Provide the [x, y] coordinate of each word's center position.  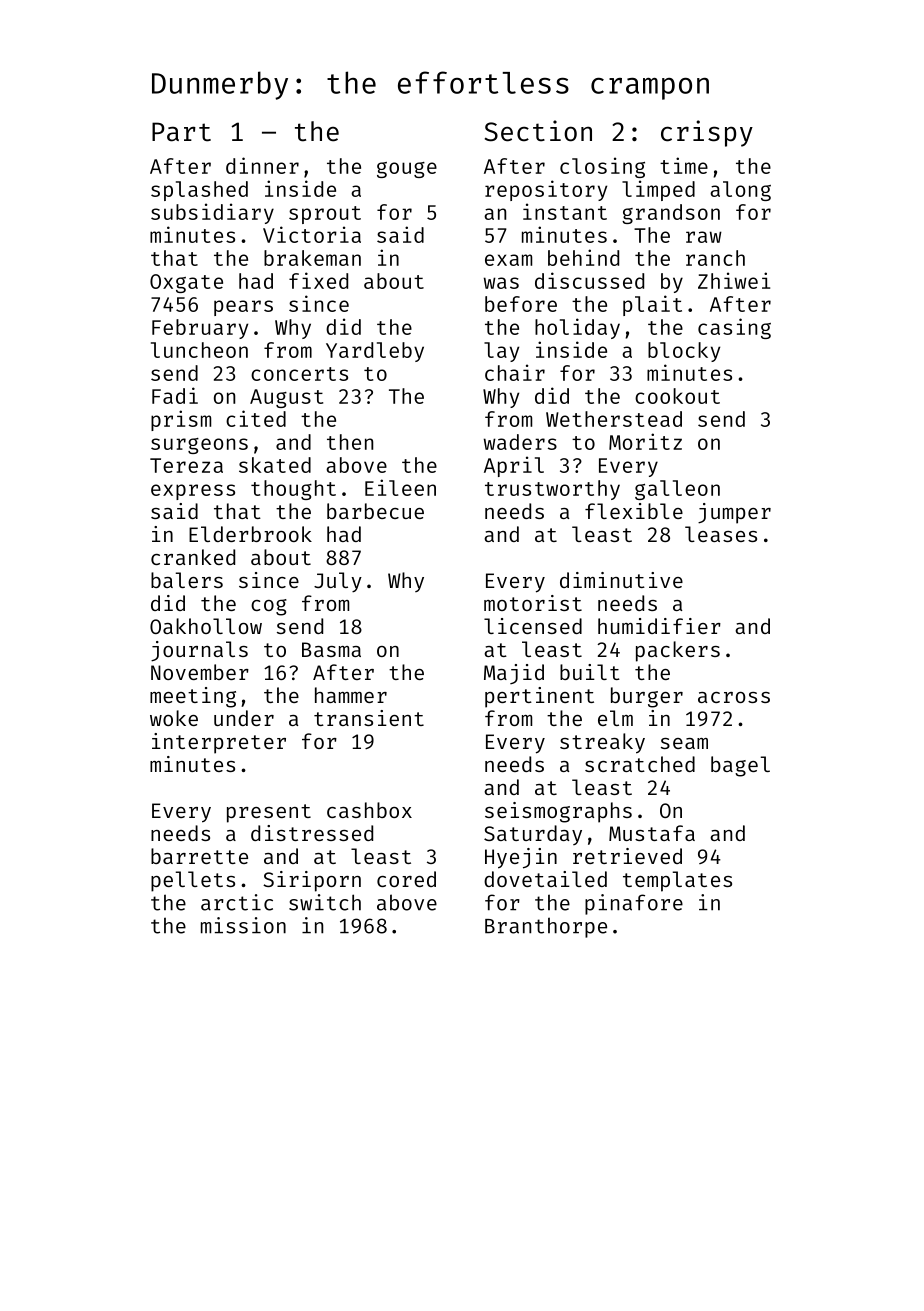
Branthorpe [546, 927]
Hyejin [521, 858]
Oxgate [186, 283]
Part [181, 132]
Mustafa [652, 833]
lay [501, 352]
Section [538, 131]
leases [721, 534]
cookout [677, 396]
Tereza [186, 465]
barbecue [375, 511]
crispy [707, 133]
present [269, 813]
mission [243, 925]
